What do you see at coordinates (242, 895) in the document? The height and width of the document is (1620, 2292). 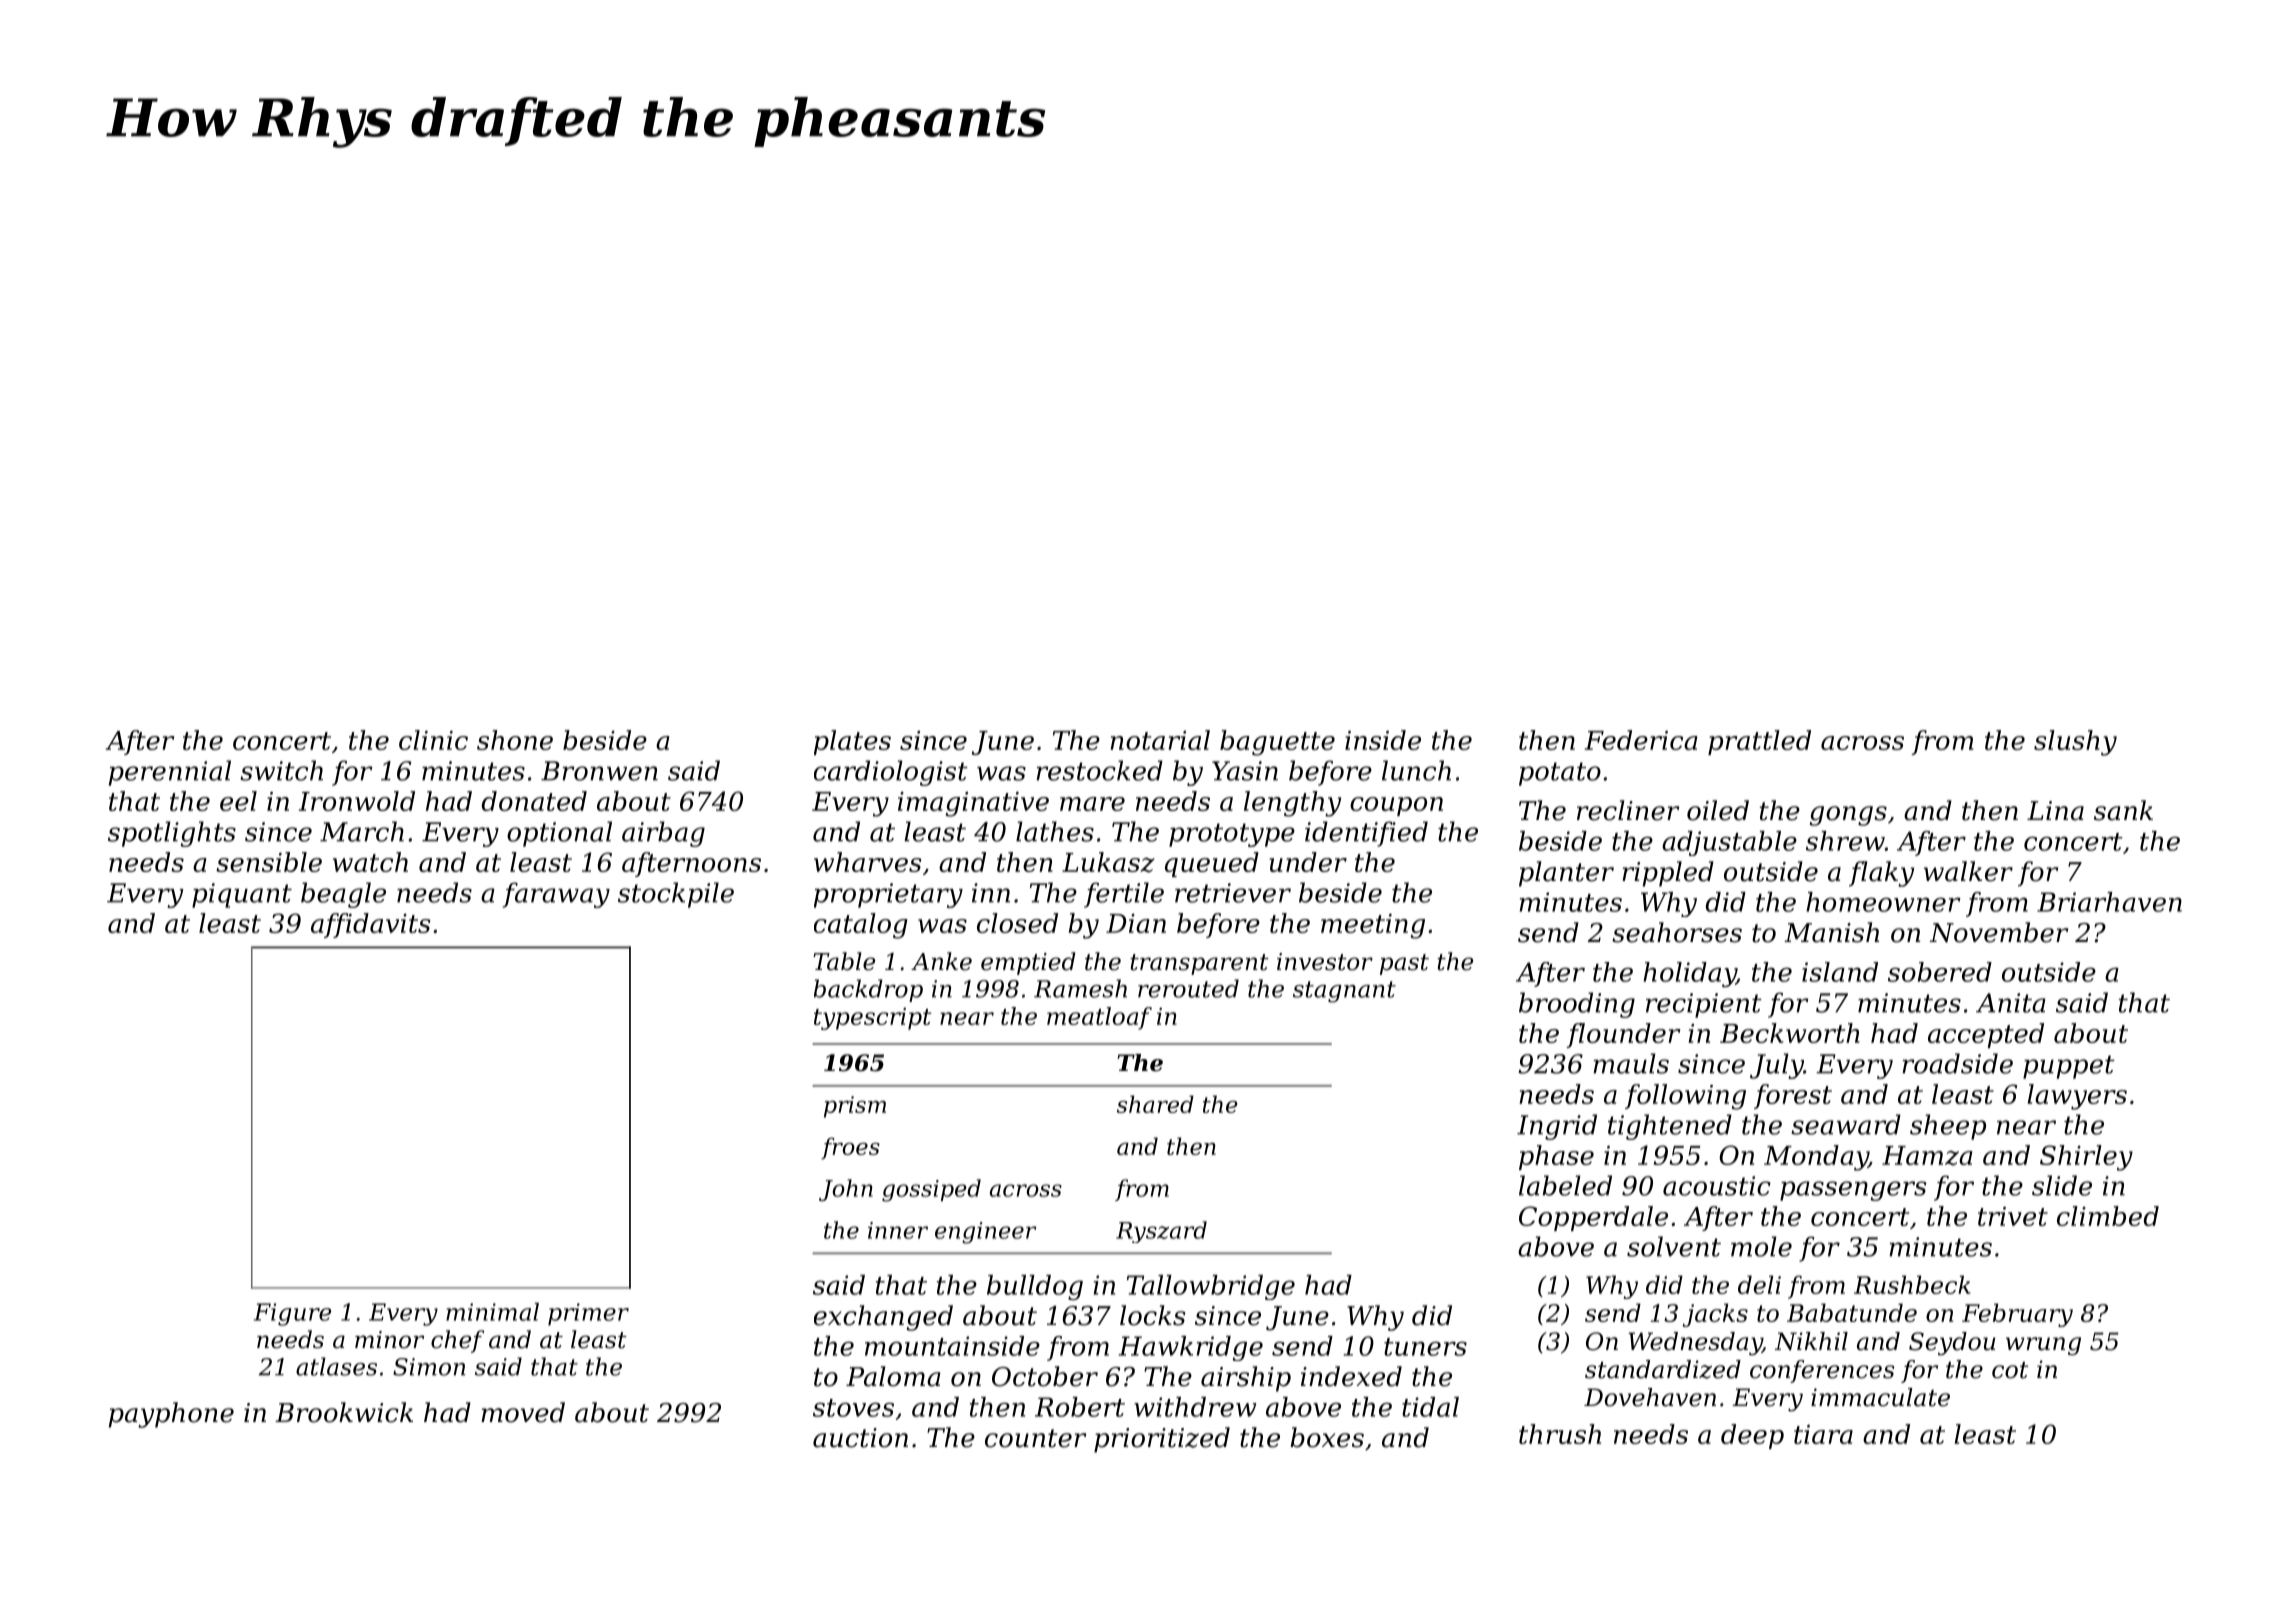 I see `piquant` at bounding box center [242, 895].
